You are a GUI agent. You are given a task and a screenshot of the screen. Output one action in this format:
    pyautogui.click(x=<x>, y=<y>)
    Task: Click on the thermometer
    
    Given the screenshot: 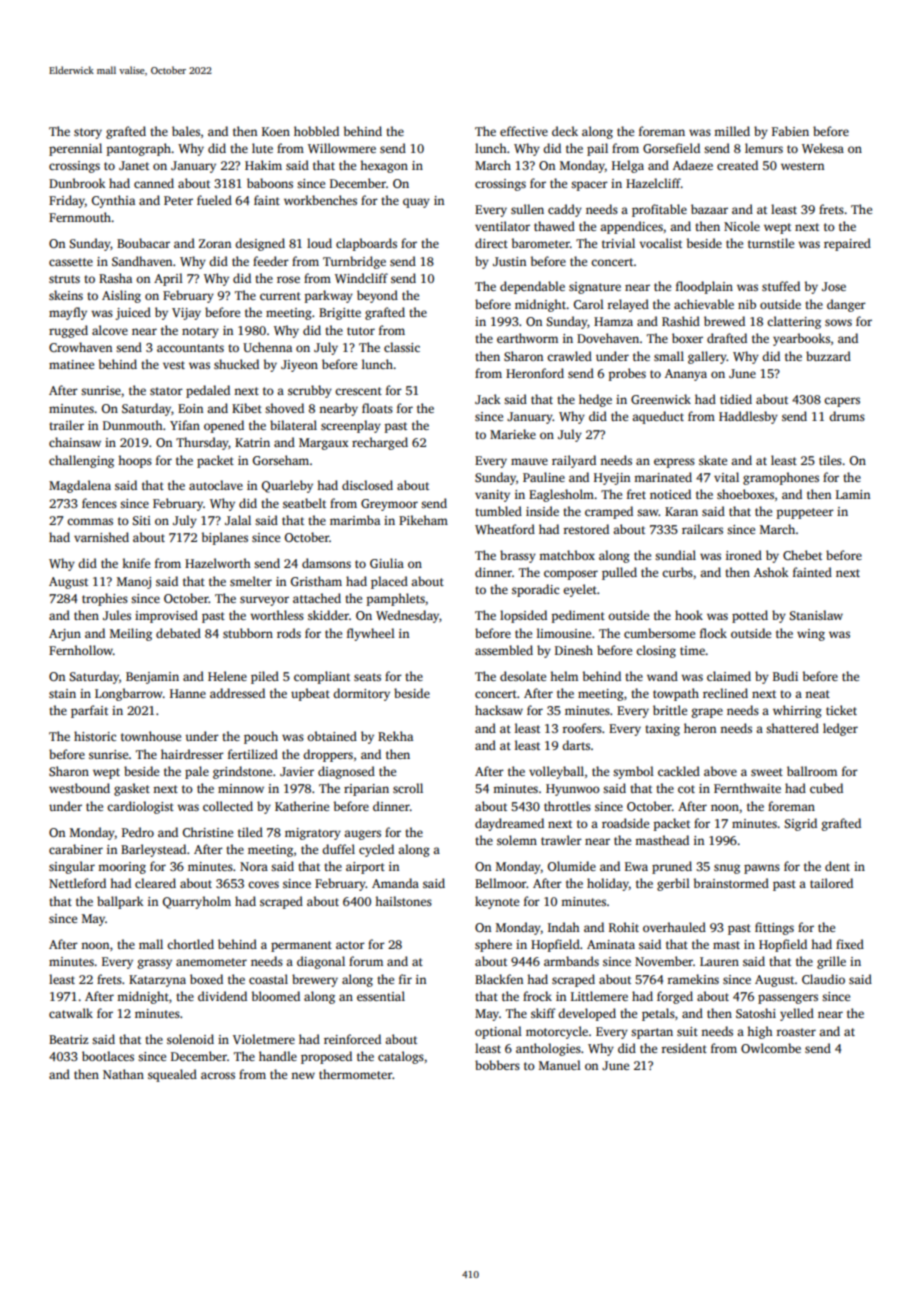 What is the action you would take?
    pyautogui.click(x=355, y=1074)
